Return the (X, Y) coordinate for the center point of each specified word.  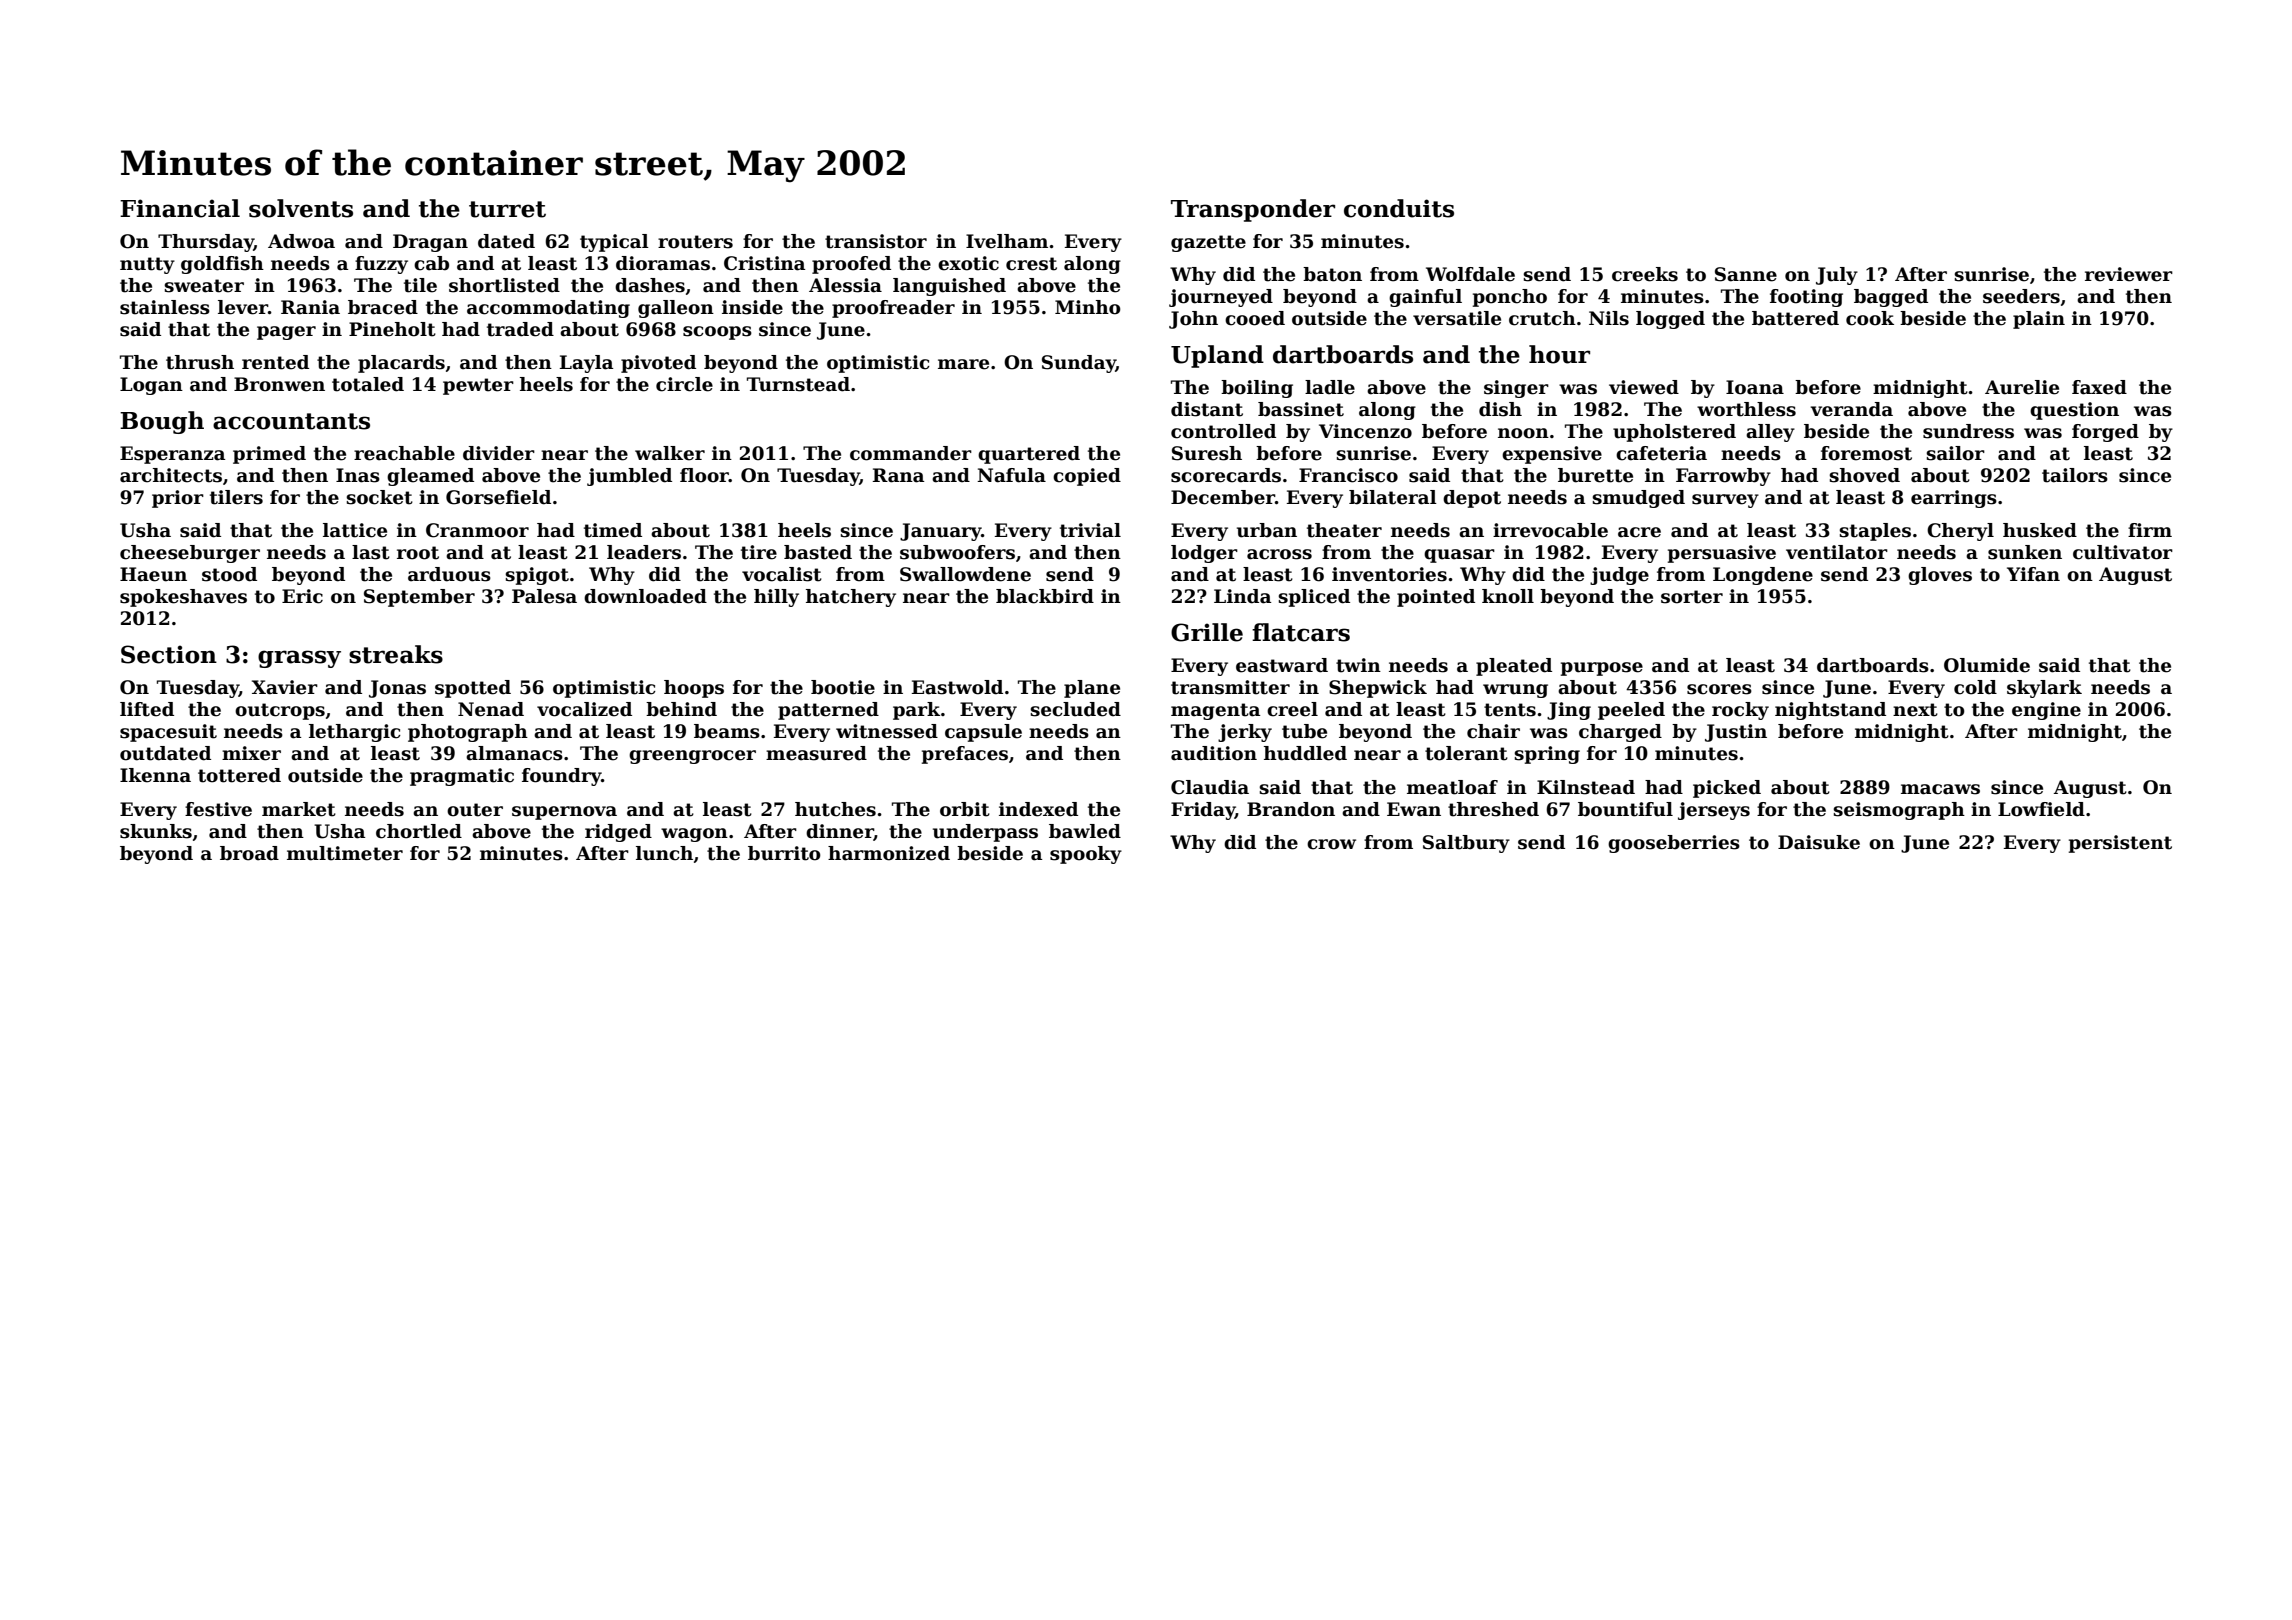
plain (2039, 320)
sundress (1968, 431)
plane (1092, 689)
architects (171, 475)
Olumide (1987, 665)
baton (1332, 274)
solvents (301, 208)
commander (911, 453)
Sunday (1079, 364)
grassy (299, 659)
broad (249, 853)
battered (1795, 318)
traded (520, 329)
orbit (965, 809)
